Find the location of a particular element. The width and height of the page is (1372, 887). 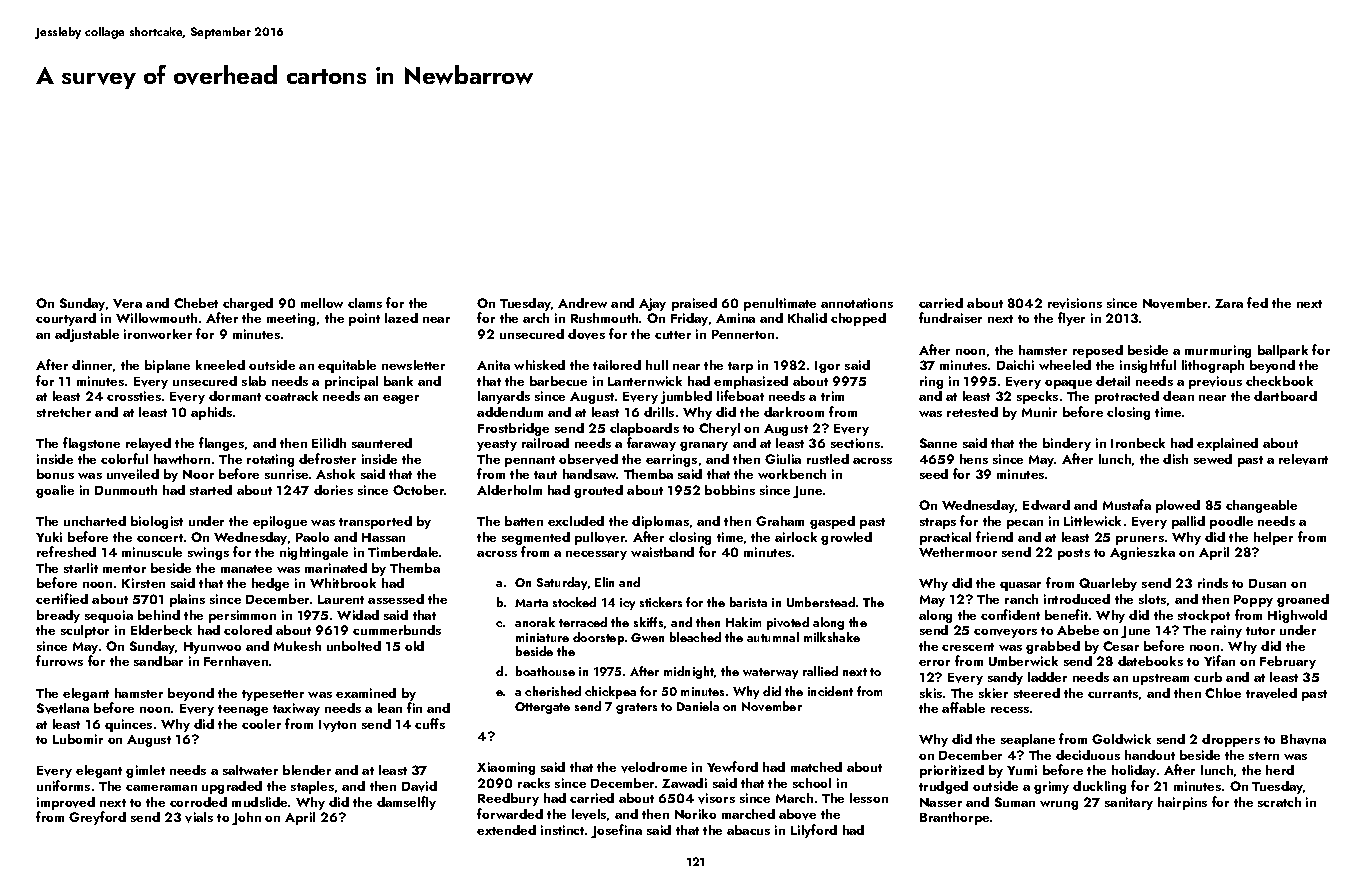

duckling is located at coordinates (1099, 787).
